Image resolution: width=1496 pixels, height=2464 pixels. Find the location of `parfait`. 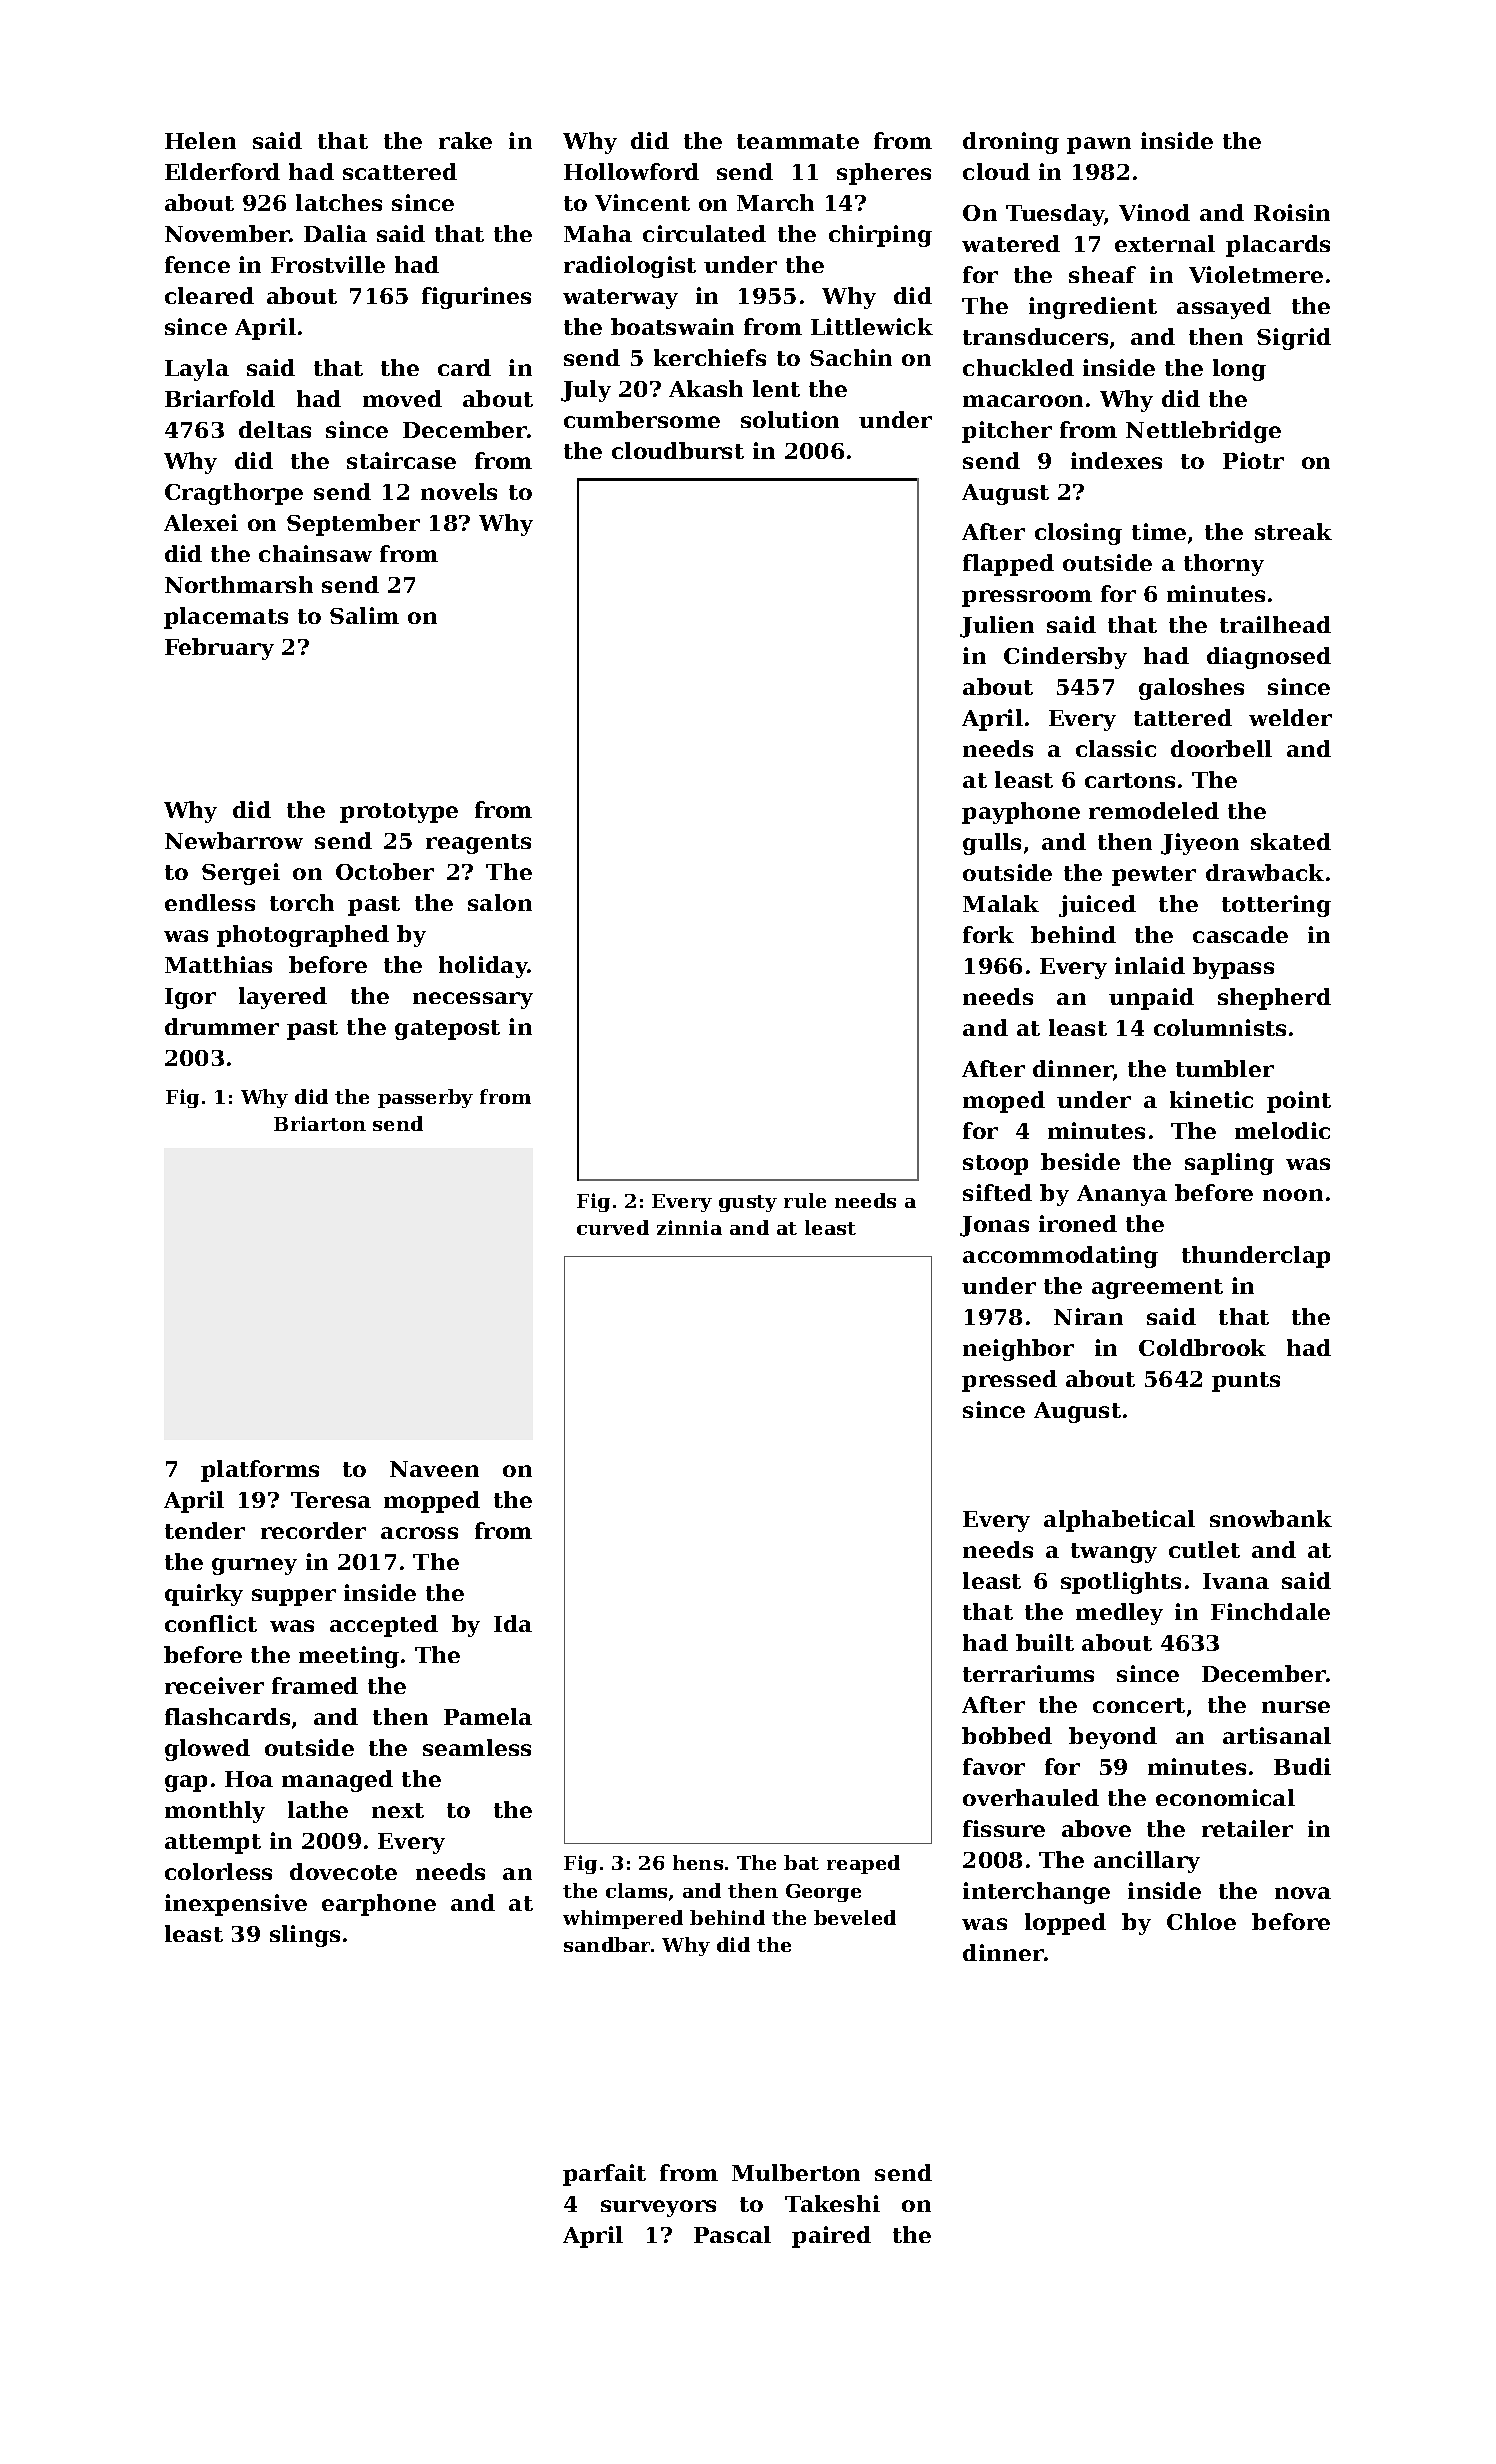

parfait is located at coordinates (604, 2175).
